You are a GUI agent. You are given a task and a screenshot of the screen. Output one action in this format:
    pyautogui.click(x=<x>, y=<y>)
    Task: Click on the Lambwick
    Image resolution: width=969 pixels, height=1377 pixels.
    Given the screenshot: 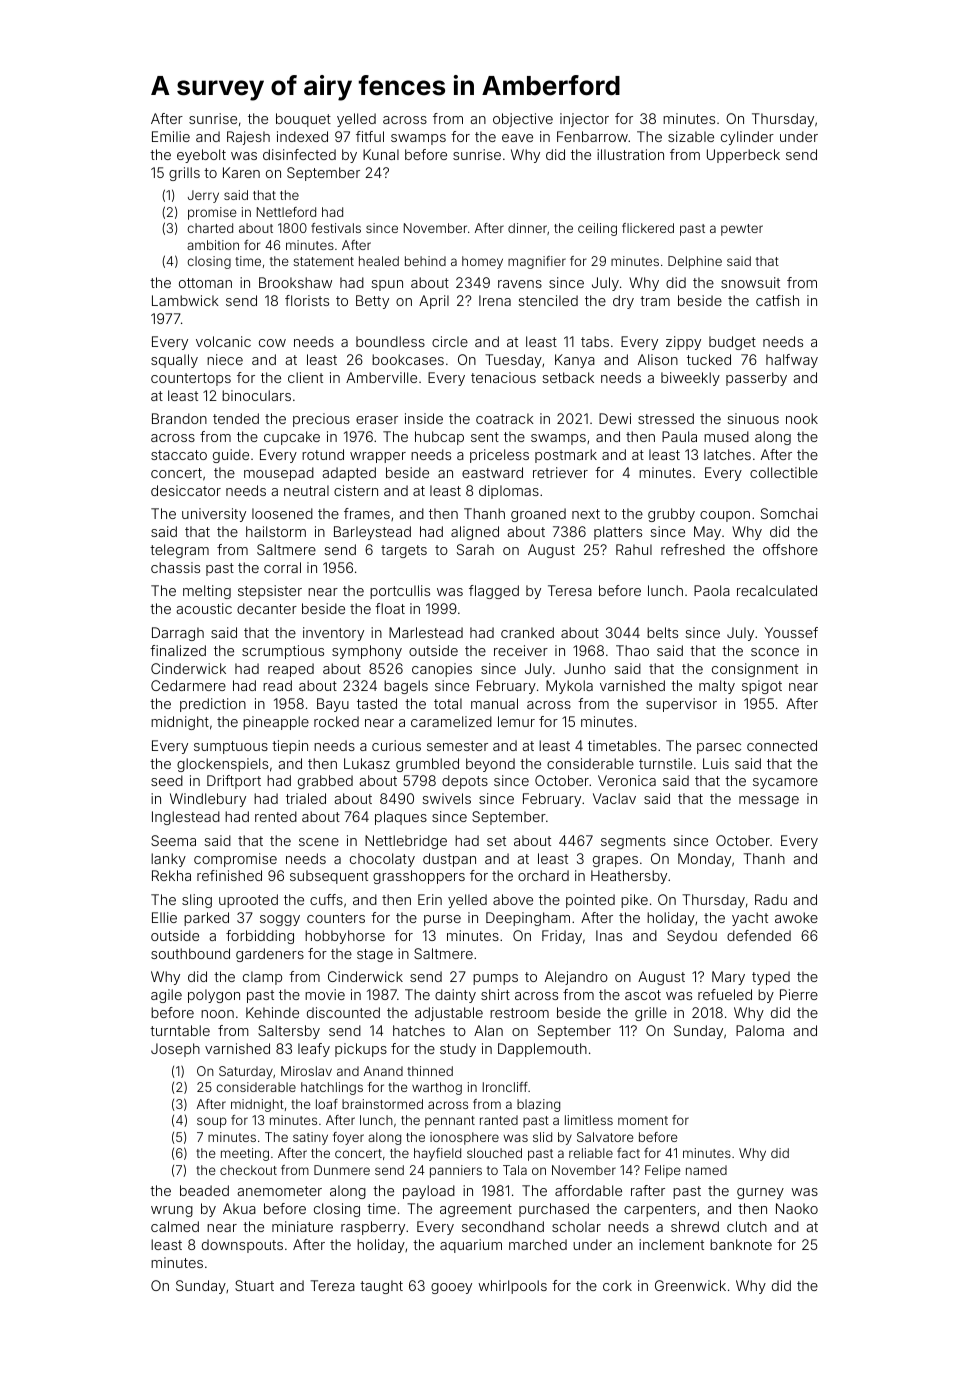 What is the action you would take?
    pyautogui.click(x=185, y=300)
